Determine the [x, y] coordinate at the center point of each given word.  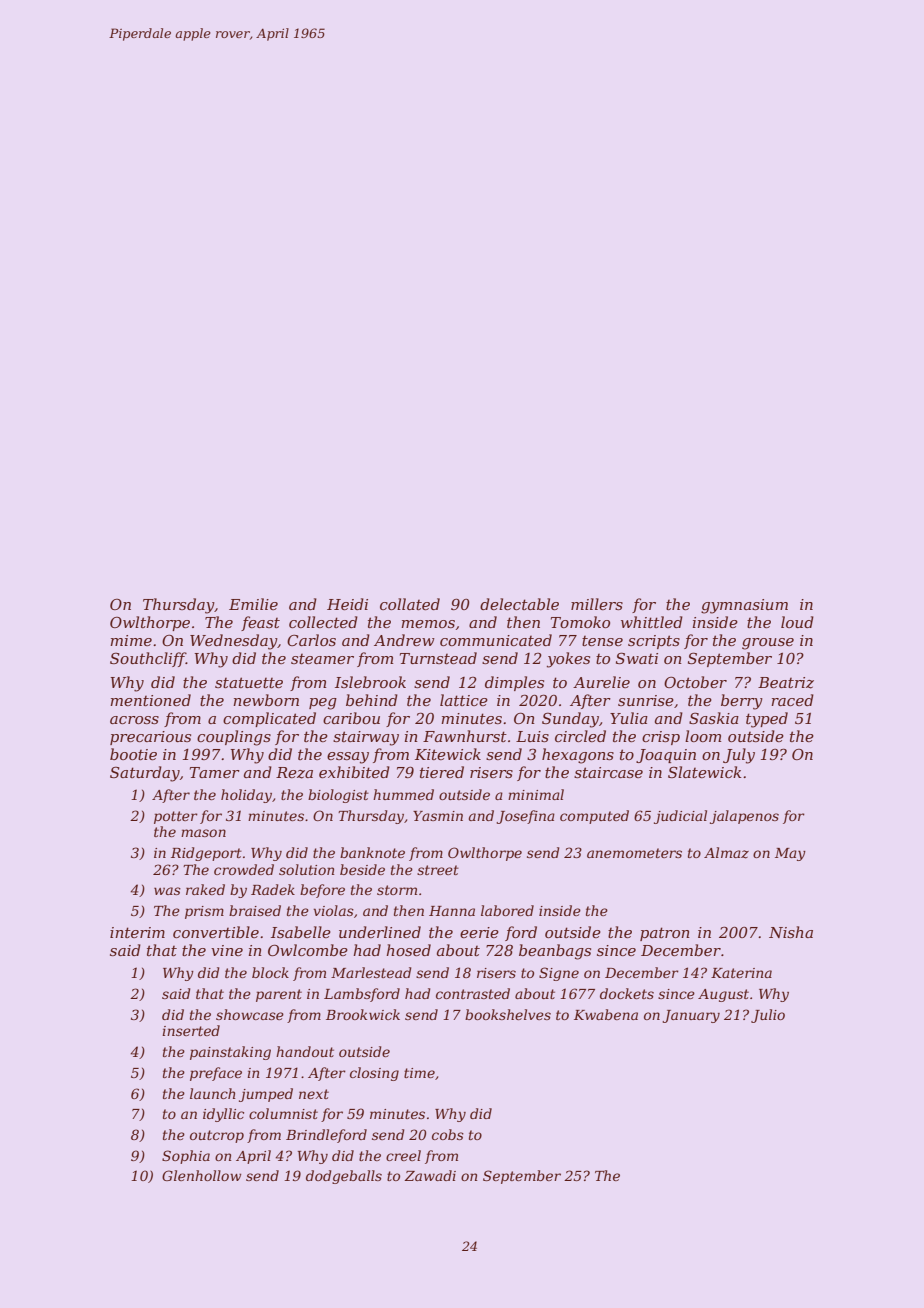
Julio [768, 1016]
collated [410, 604]
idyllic [223, 1115]
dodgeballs [344, 1177]
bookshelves [508, 1014]
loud [797, 622]
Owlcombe [308, 950]
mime [131, 640]
